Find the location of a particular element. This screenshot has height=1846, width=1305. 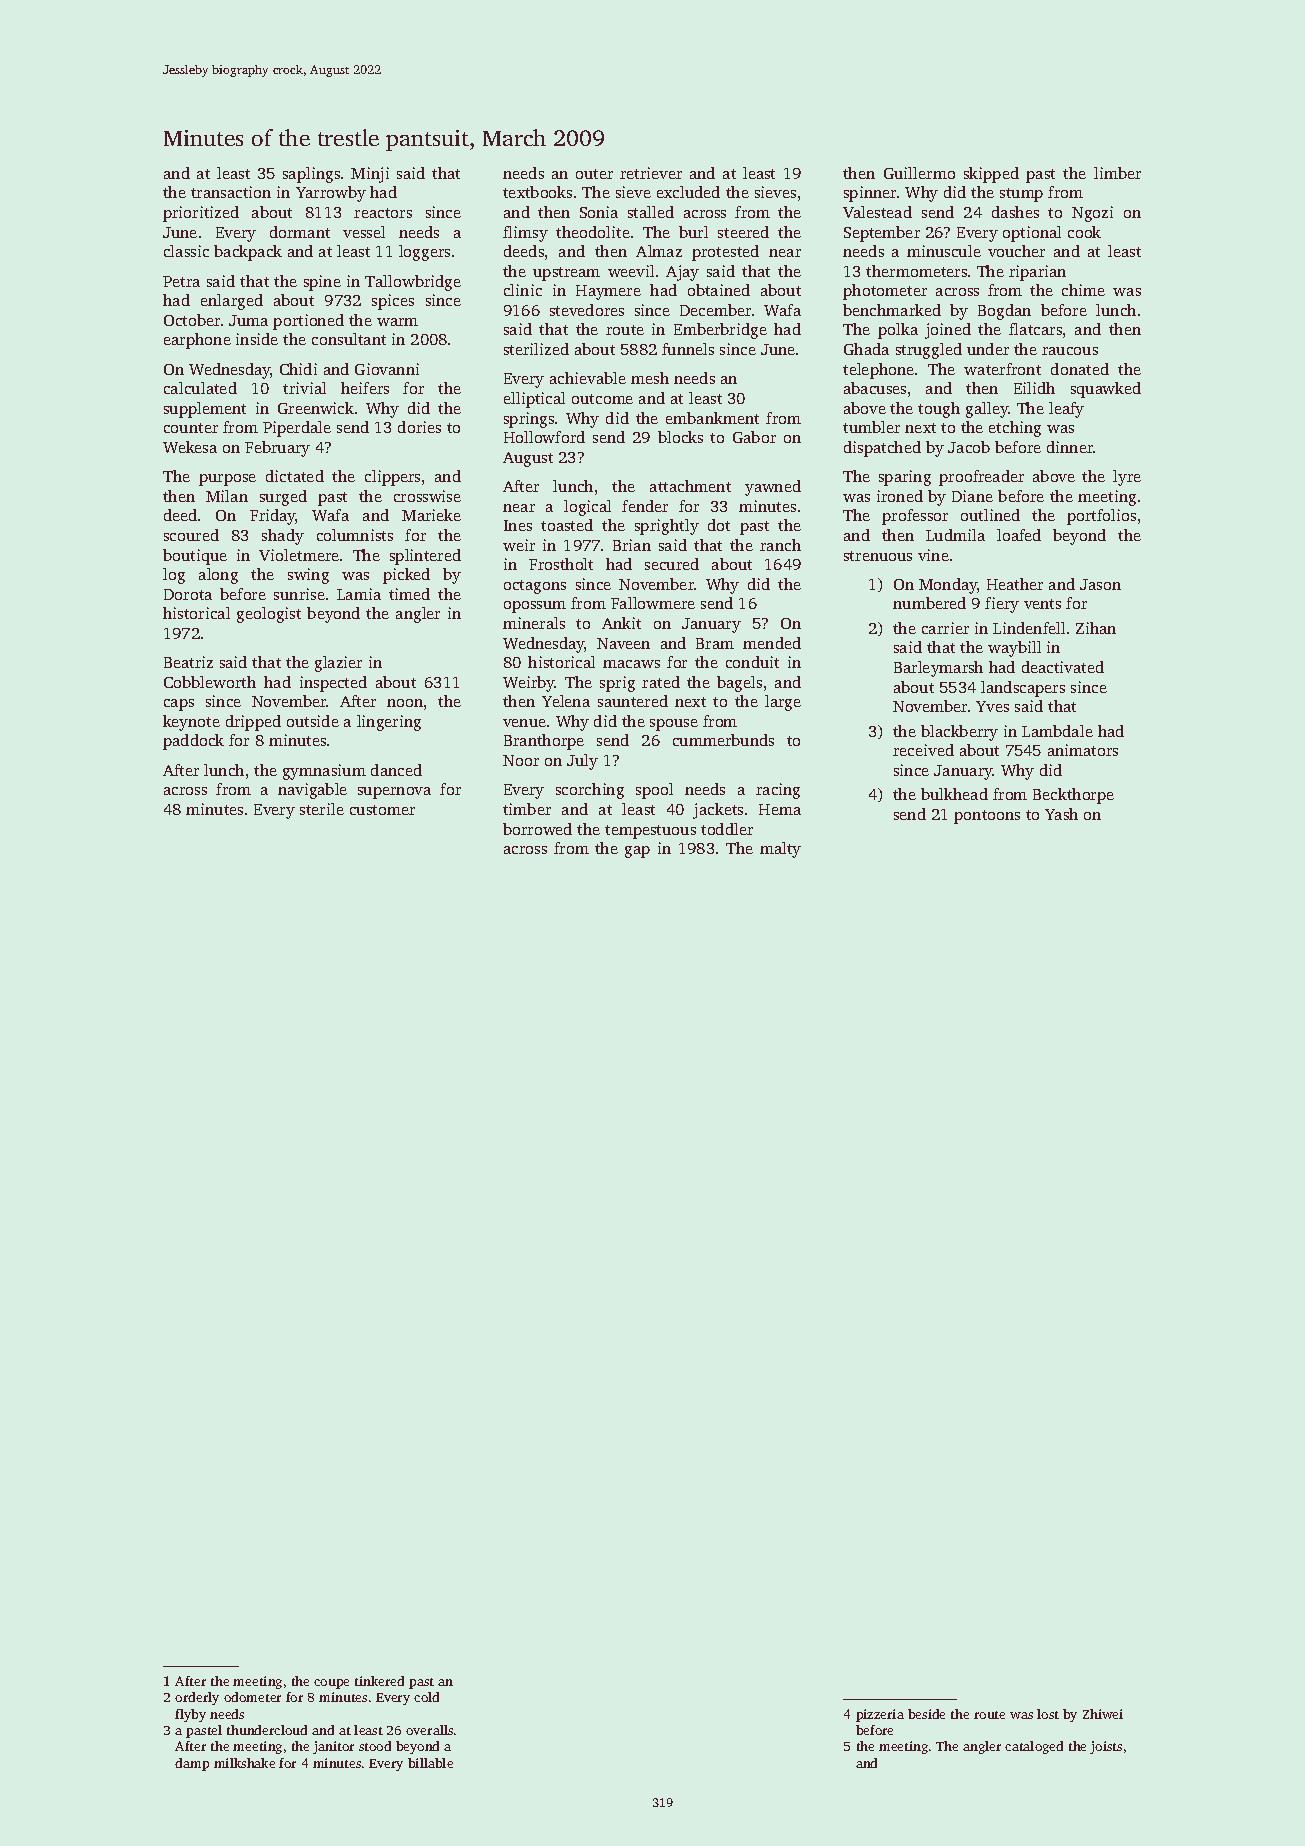

animators is located at coordinates (1083, 750).
